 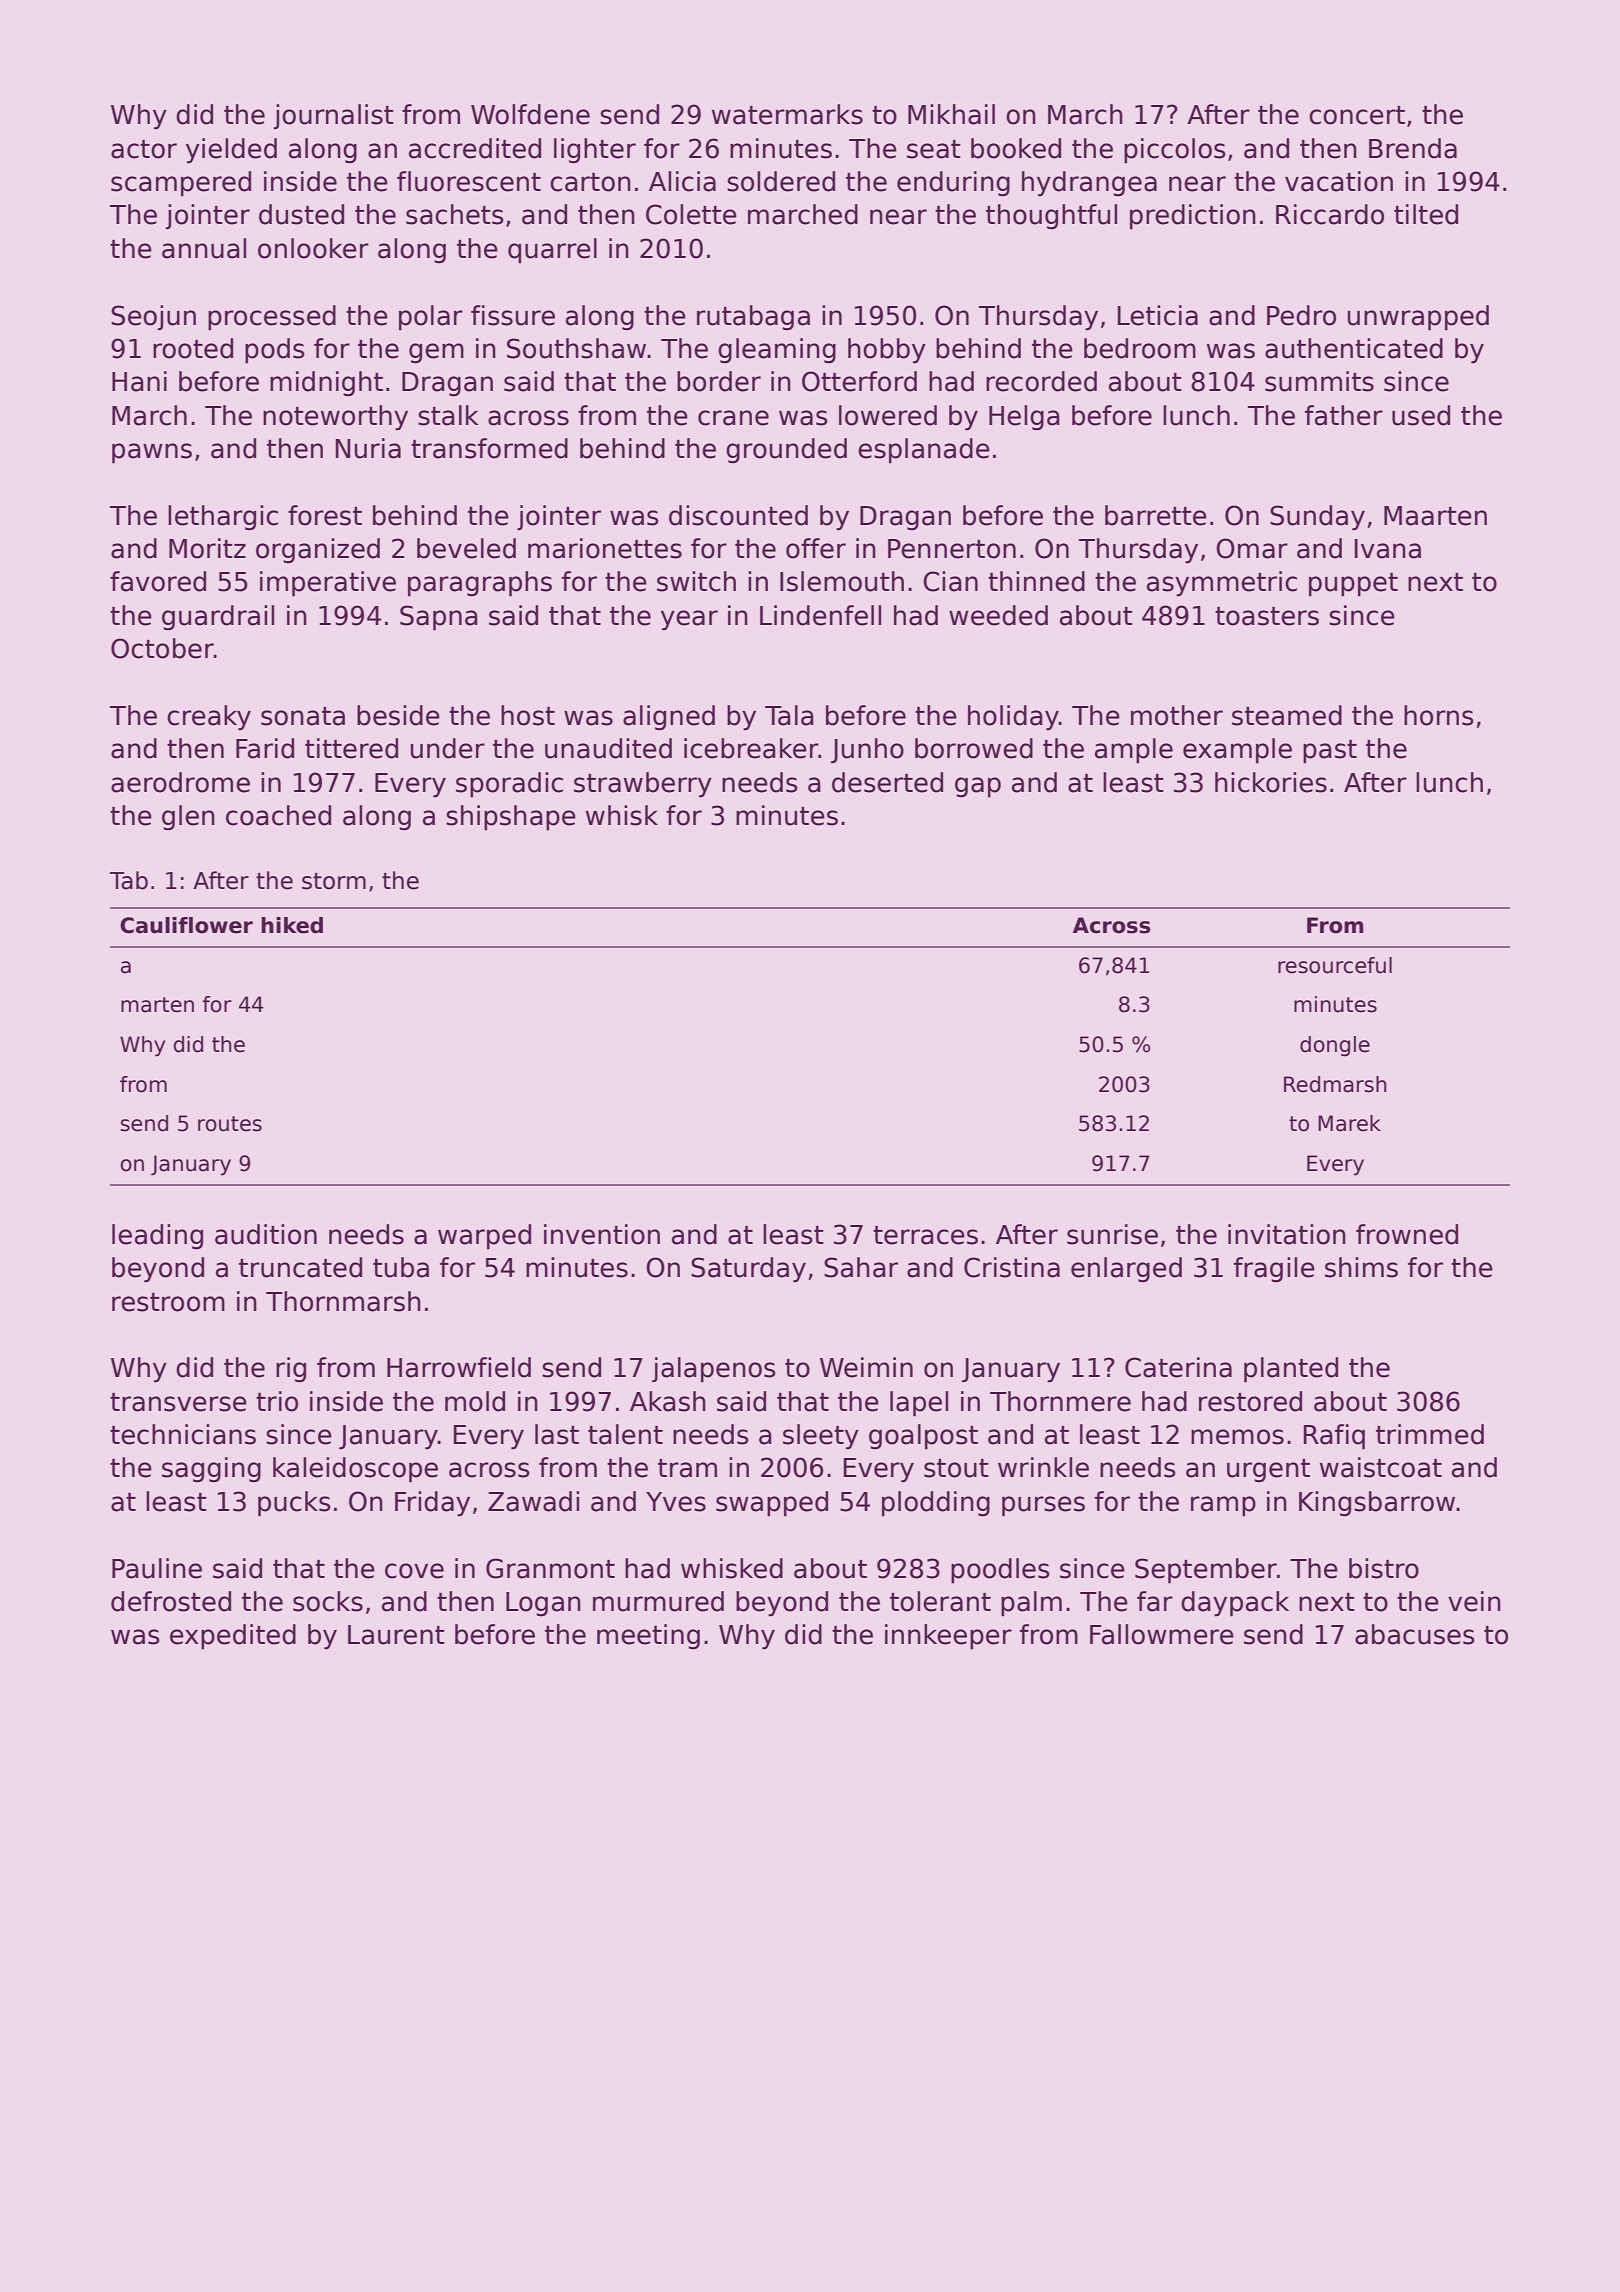 What do you see at coordinates (1013, 718) in the image?
I see `holiday` at bounding box center [1013, 718].
